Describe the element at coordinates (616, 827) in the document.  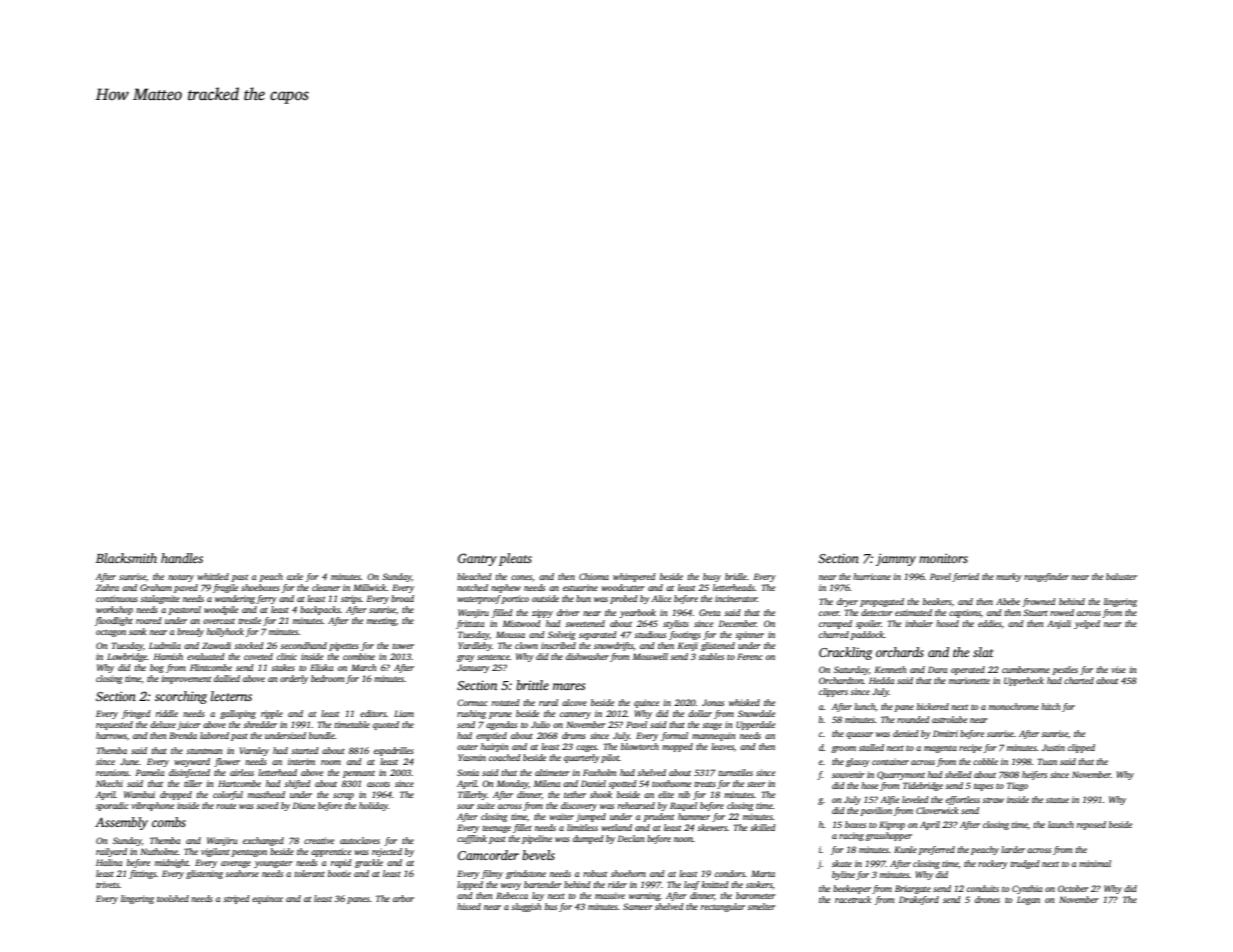
I see `wetland` at that location.
